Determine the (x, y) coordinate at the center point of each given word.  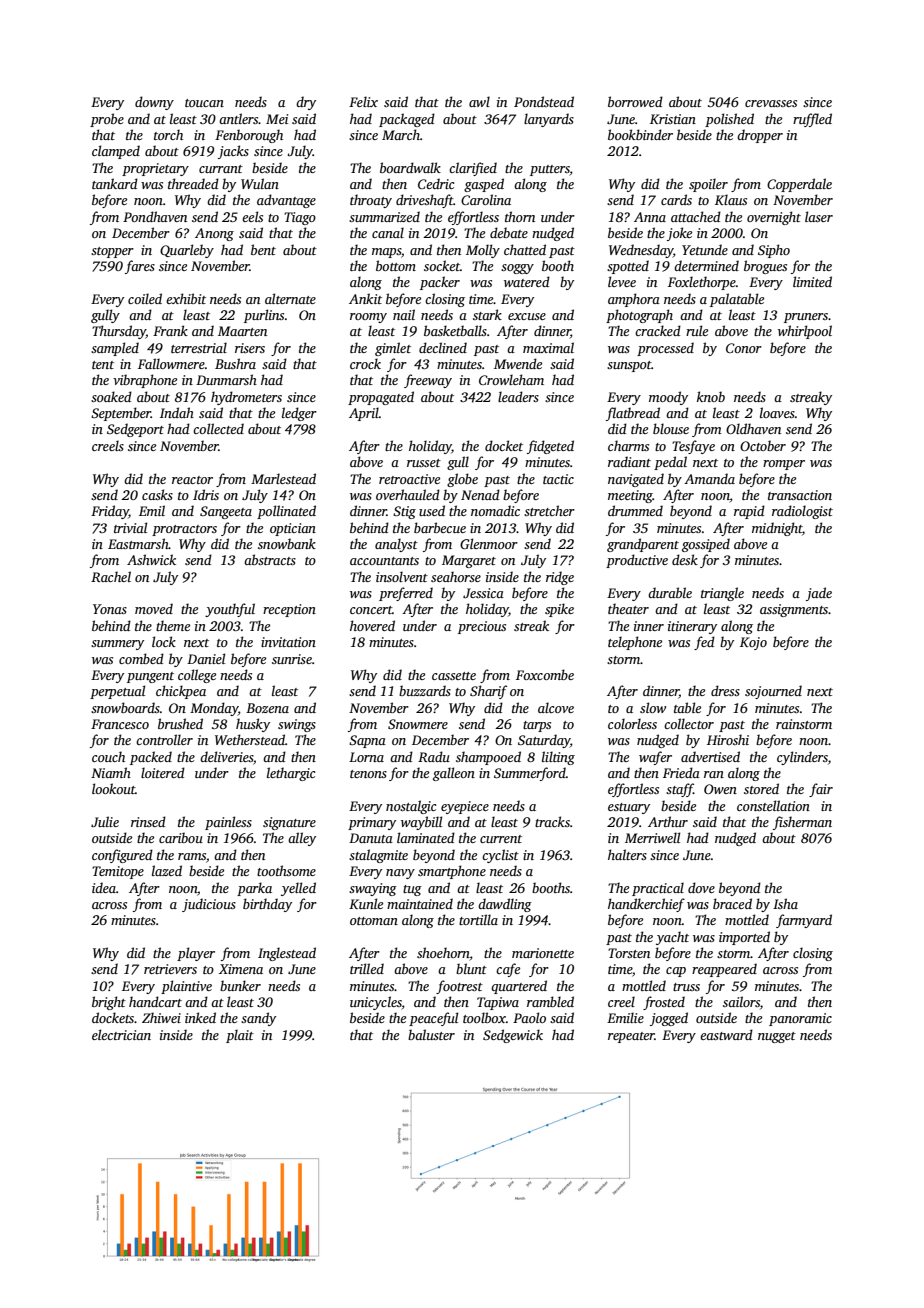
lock (164, 641)
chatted (525, 249)
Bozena (267, 708)
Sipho (774, 251)
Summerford (530, 774)
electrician (121, 1034)
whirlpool (805, 332)
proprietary (155, 169)
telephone (635, 643)
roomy (368, 318)
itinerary (692, 627)
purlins (264, 316)
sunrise (292, 659)
